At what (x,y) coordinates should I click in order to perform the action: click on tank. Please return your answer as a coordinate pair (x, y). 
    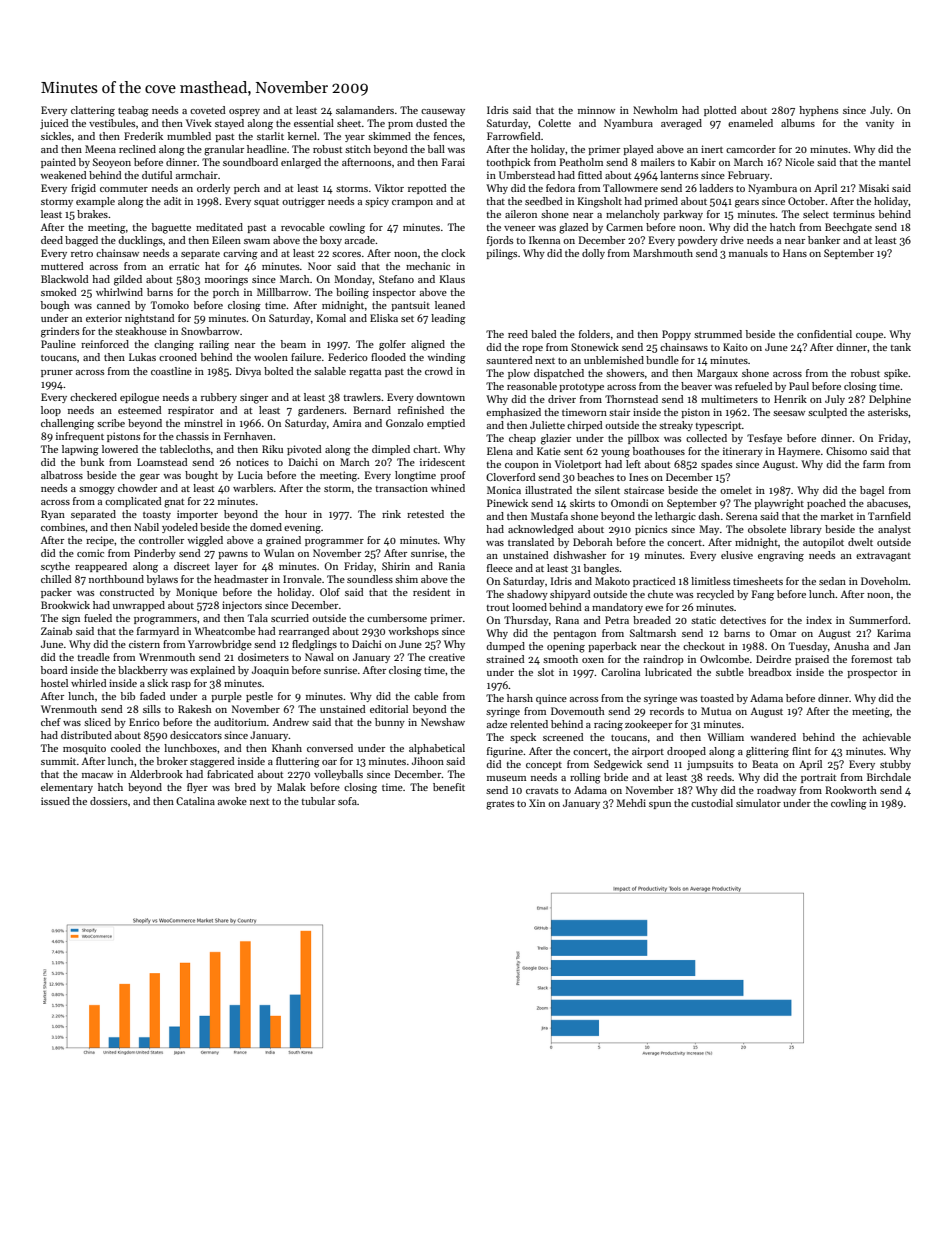
    Looking at the image, I should click on (900, 347).
